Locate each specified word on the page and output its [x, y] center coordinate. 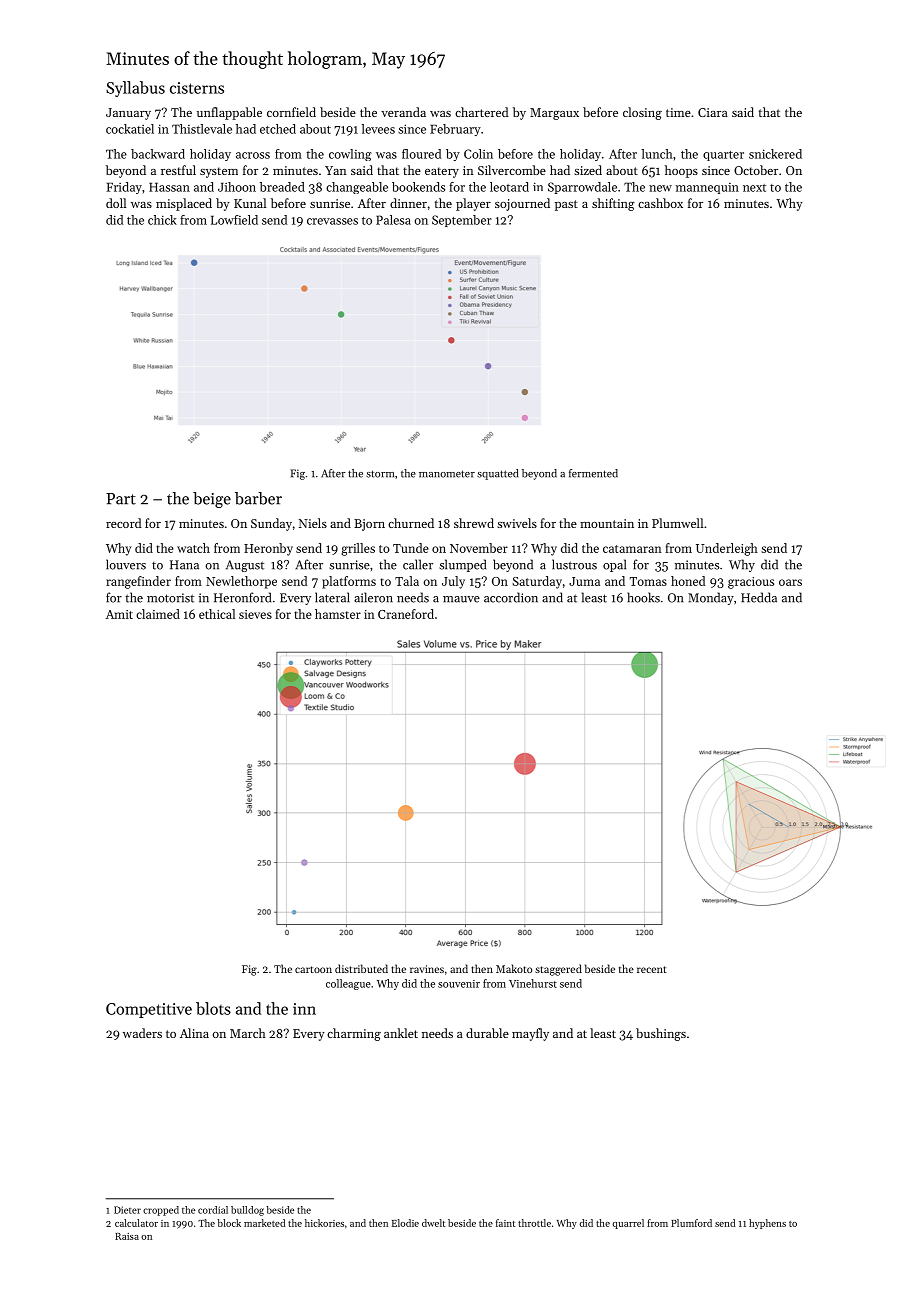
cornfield [291, 112]
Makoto [514, 968]
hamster [338, 614]
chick [162, 220]
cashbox [660, 203]
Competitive [149, 1010]
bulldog [247, 1211]
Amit [119, 614]
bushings [661, 1034]
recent [652, 969]
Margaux [554, 114]
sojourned [522, 204]
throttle [534, 1223]
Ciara [713, 112]
